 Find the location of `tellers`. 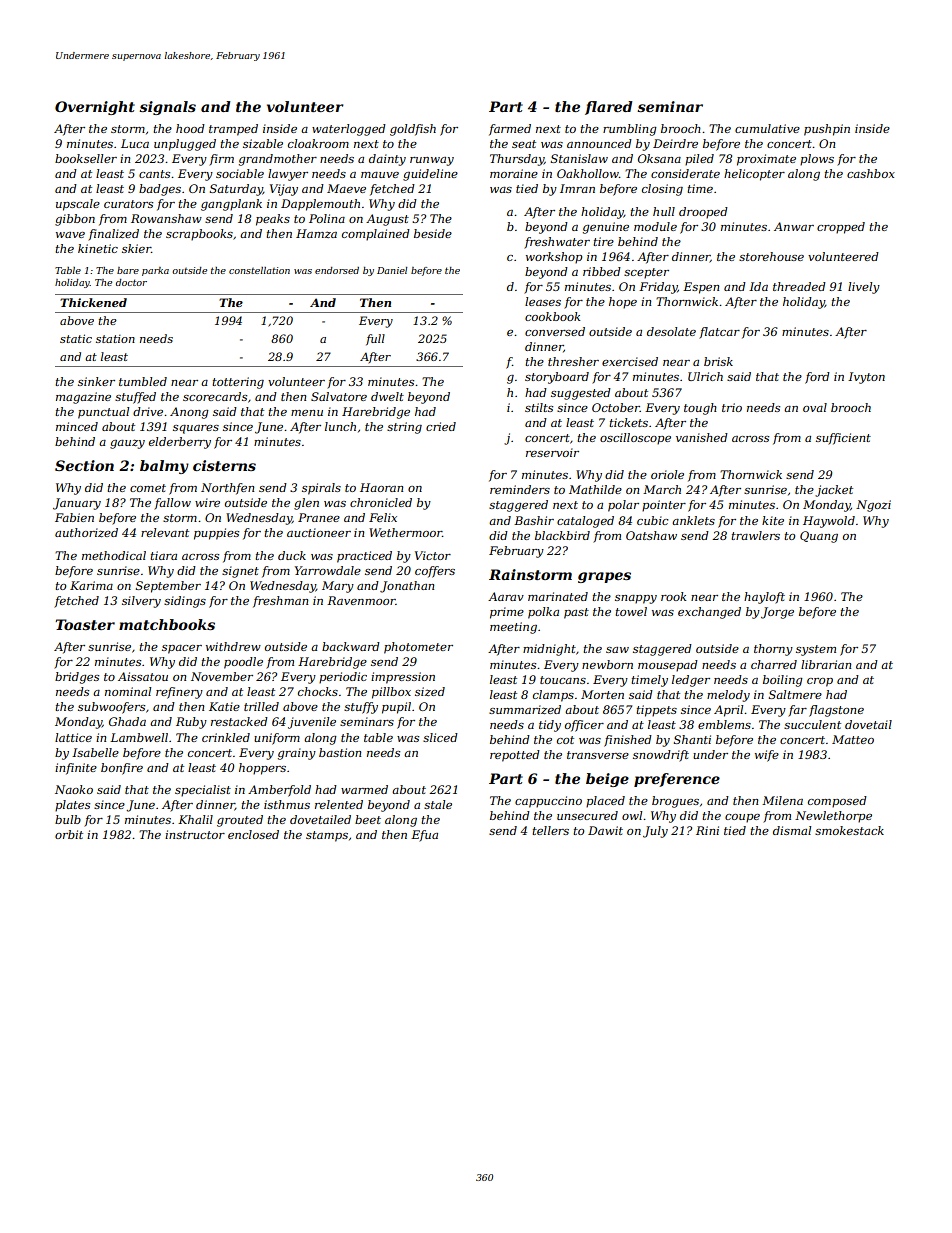

tellers is located at coordinates (550, 830).
